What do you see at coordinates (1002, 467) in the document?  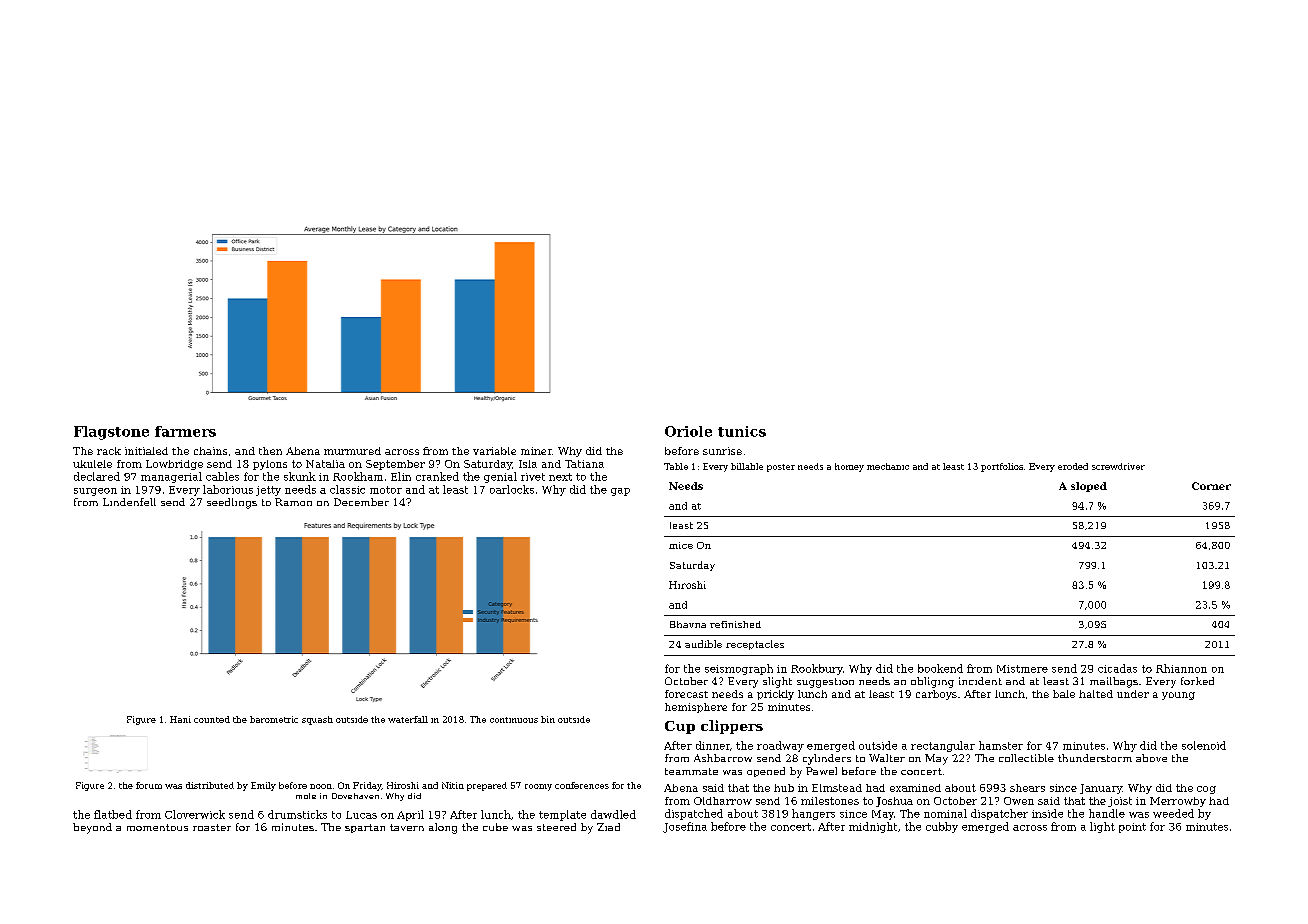 I see `portfolios` at bounding box center [1002, 467].
